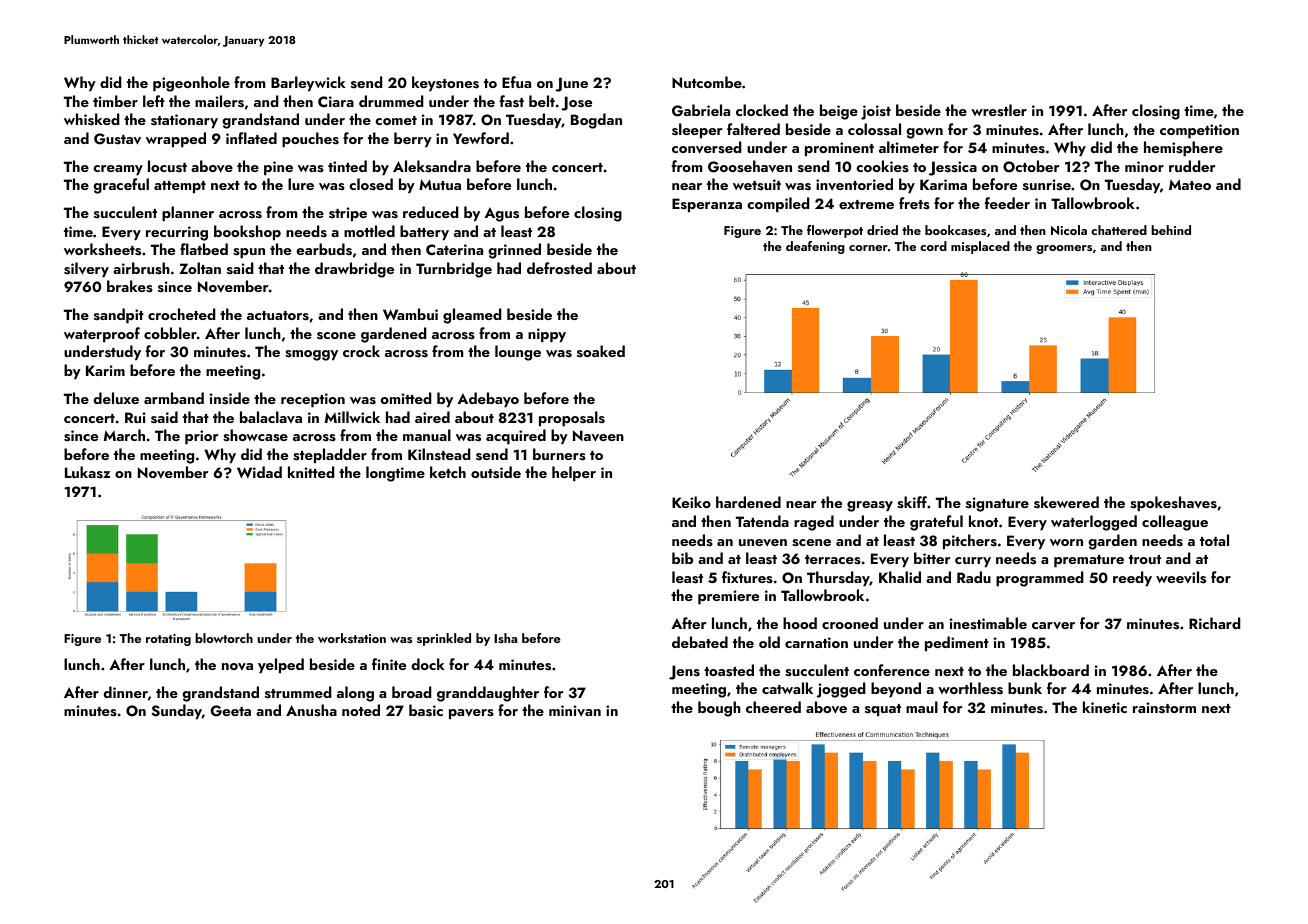  I want to click on deafening, so click(815, 247).
